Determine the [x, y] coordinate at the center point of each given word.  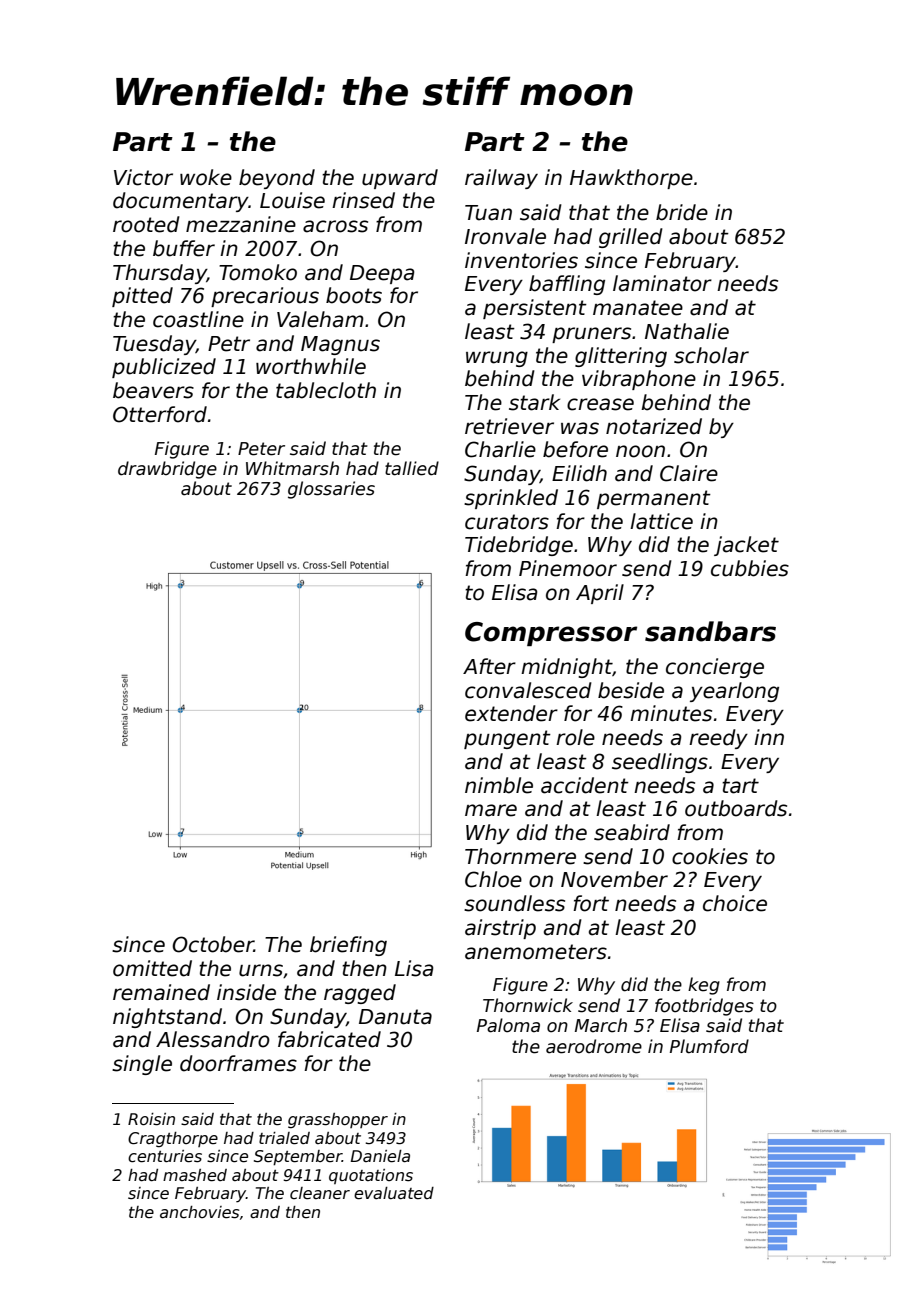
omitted [152, 968]
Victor [143, 177]
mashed [195, 1175]
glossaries [331, 490]
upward [400, 179]
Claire [689, 473]
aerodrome [594, 1046]
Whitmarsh [292, 468]
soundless [514, 903]
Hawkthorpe [631, 179]
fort [591, 903]
